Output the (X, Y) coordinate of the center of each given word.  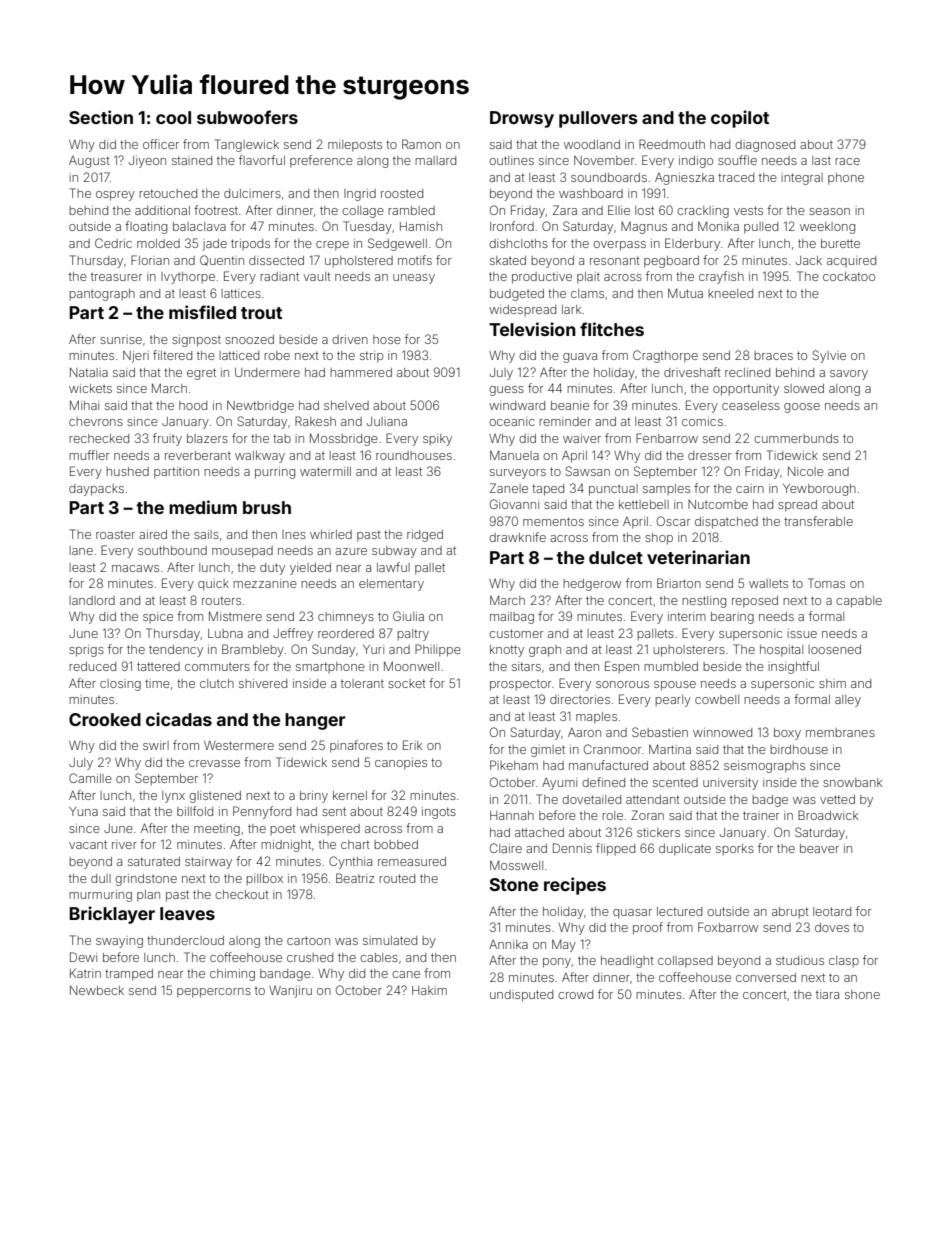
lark (571, 309)
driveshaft (692, 372)
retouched (168, 193)
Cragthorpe (665, 356)
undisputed (521, 996)
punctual (613, 490)
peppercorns (214, 993)
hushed (127, 471)
